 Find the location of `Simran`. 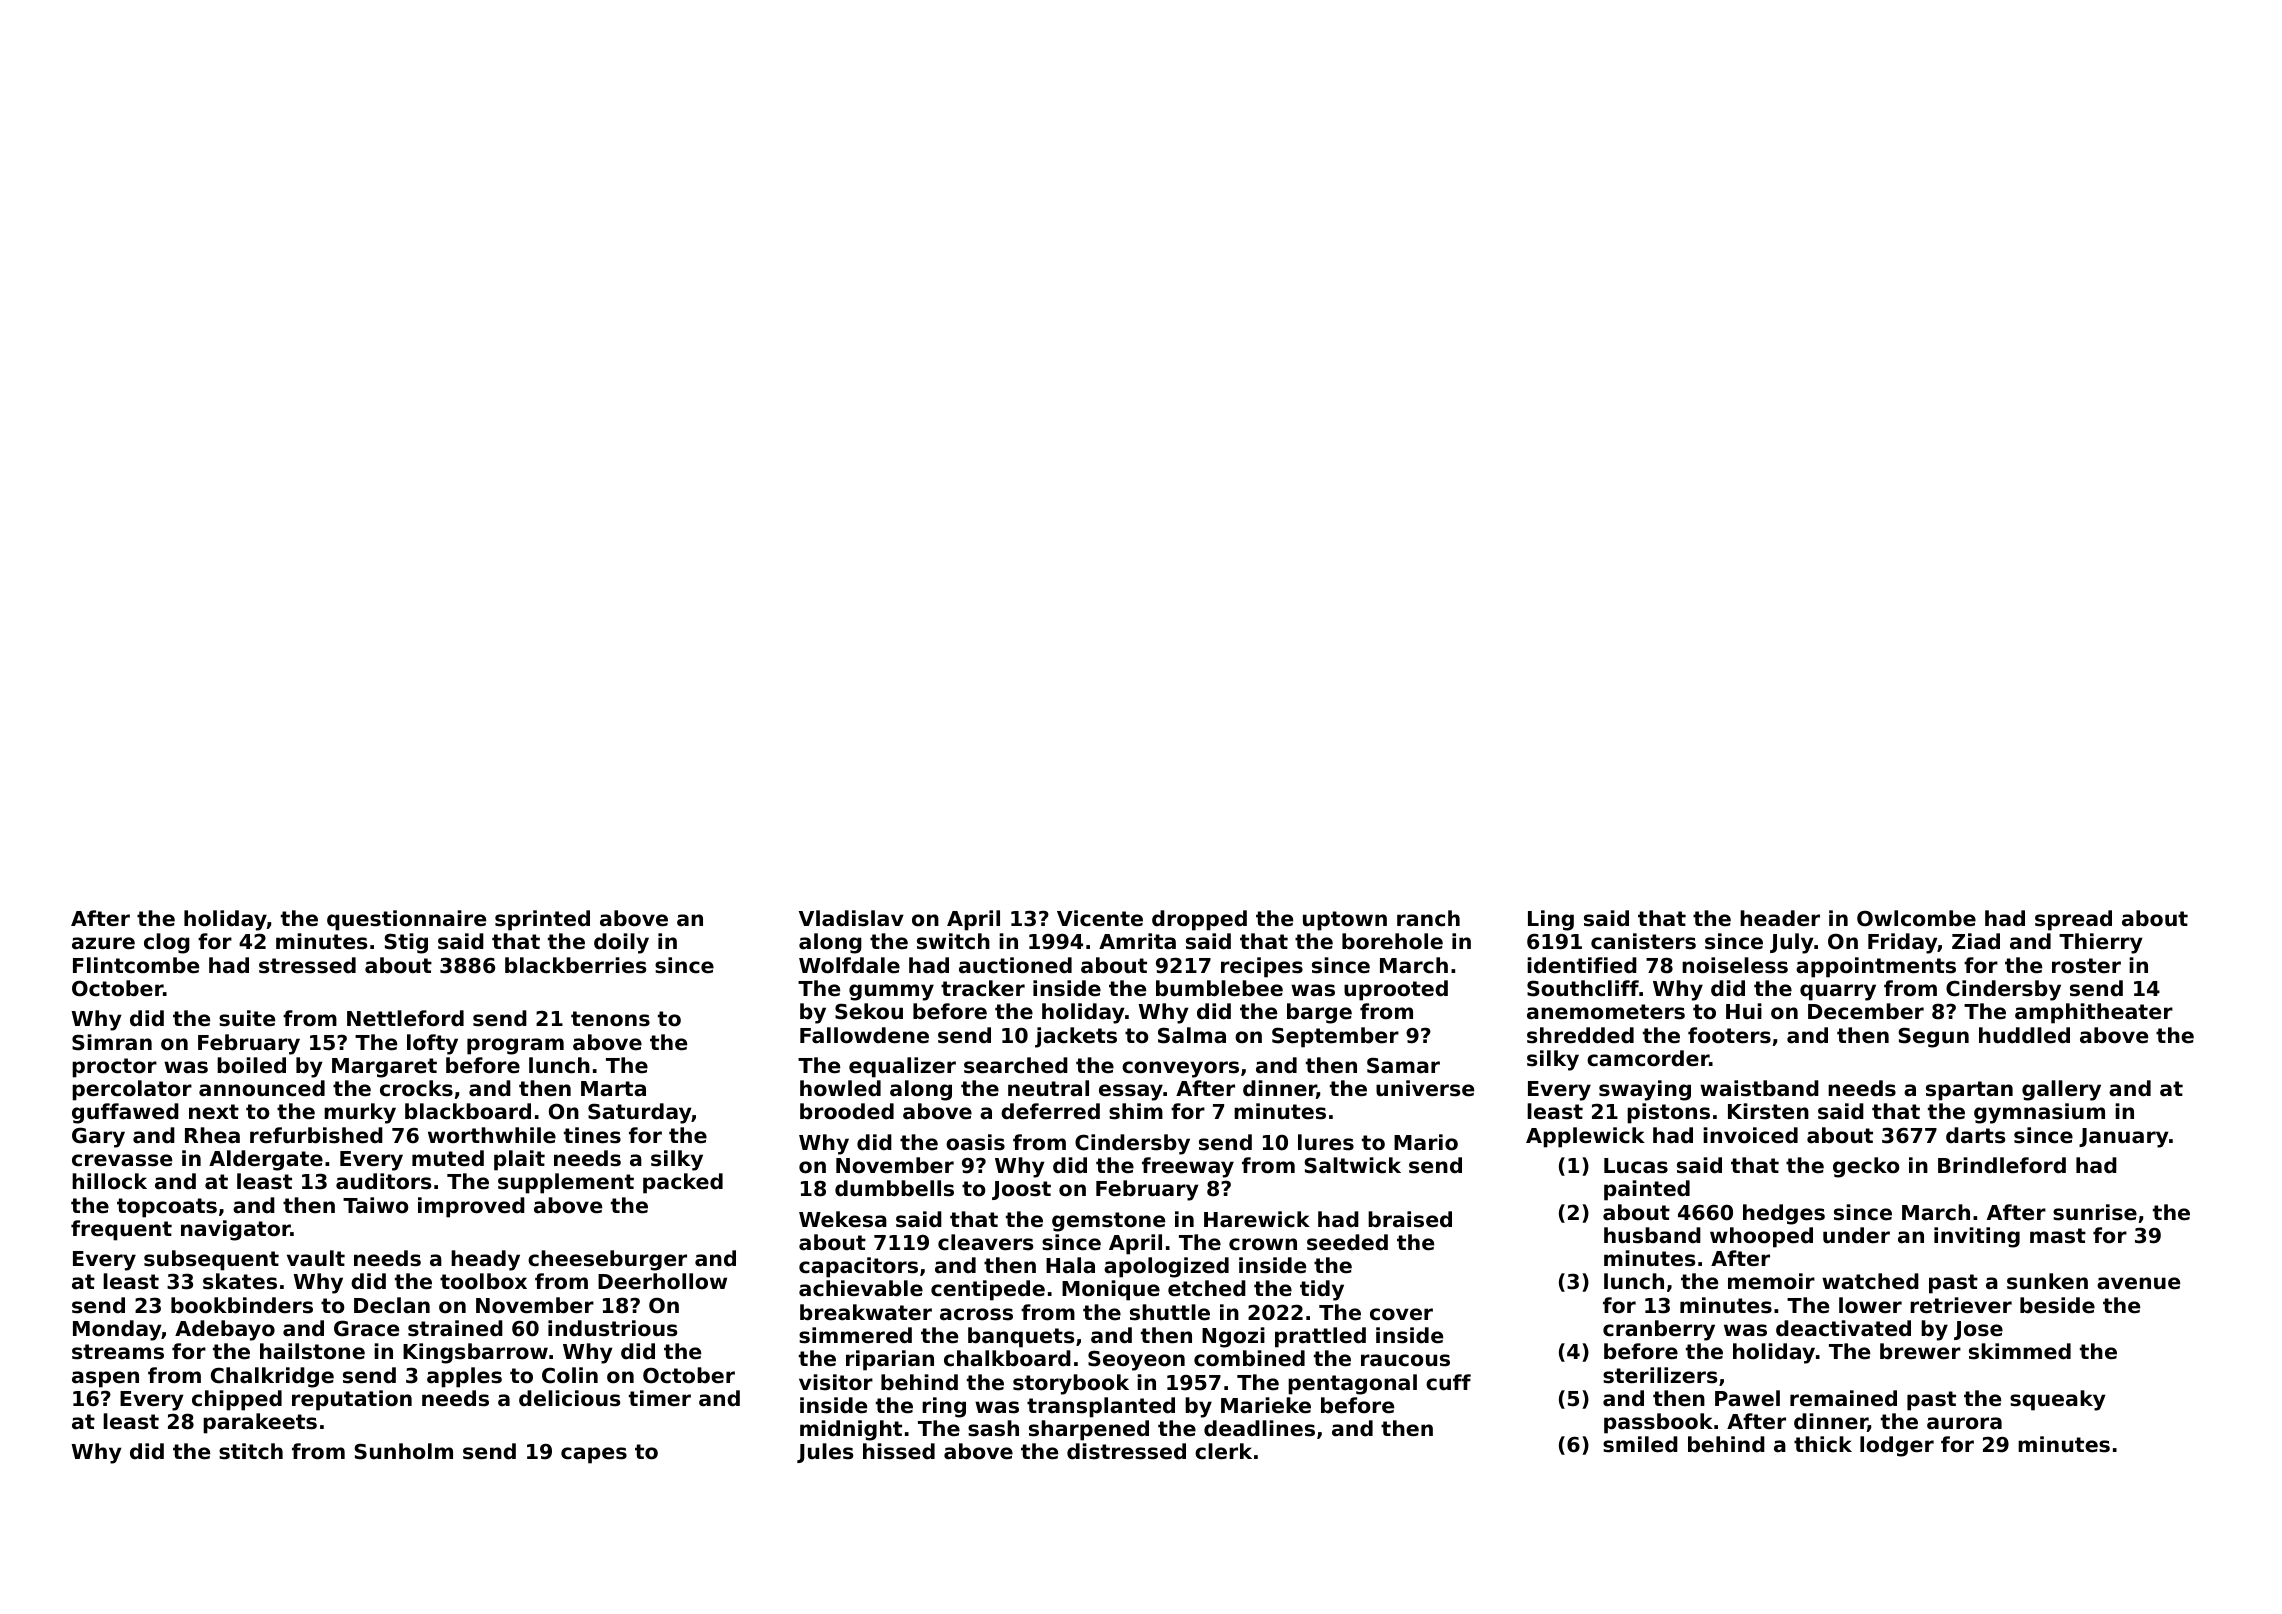

Simran is located at coordinates (112, 1042).
